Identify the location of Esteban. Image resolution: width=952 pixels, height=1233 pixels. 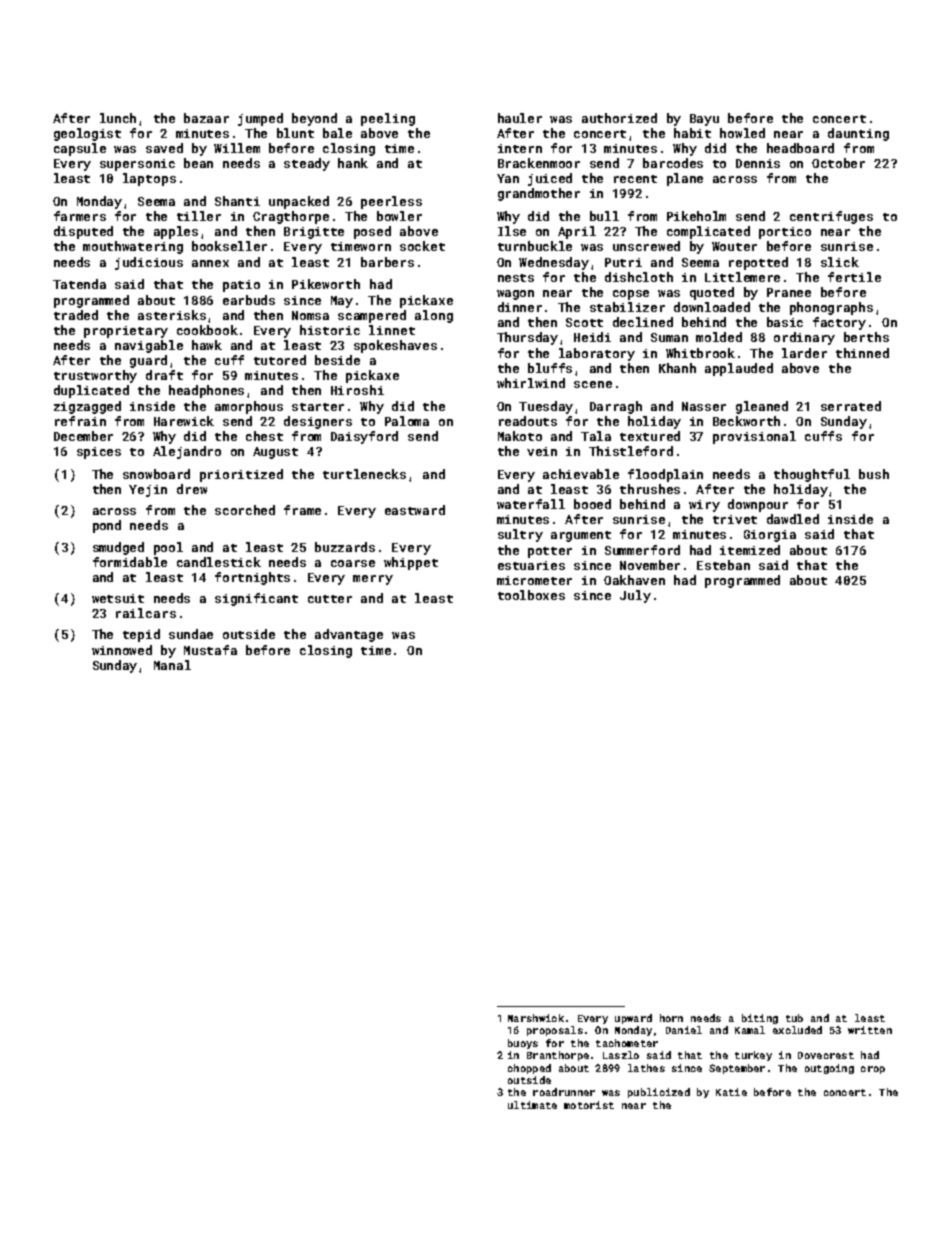
(723, 565).
